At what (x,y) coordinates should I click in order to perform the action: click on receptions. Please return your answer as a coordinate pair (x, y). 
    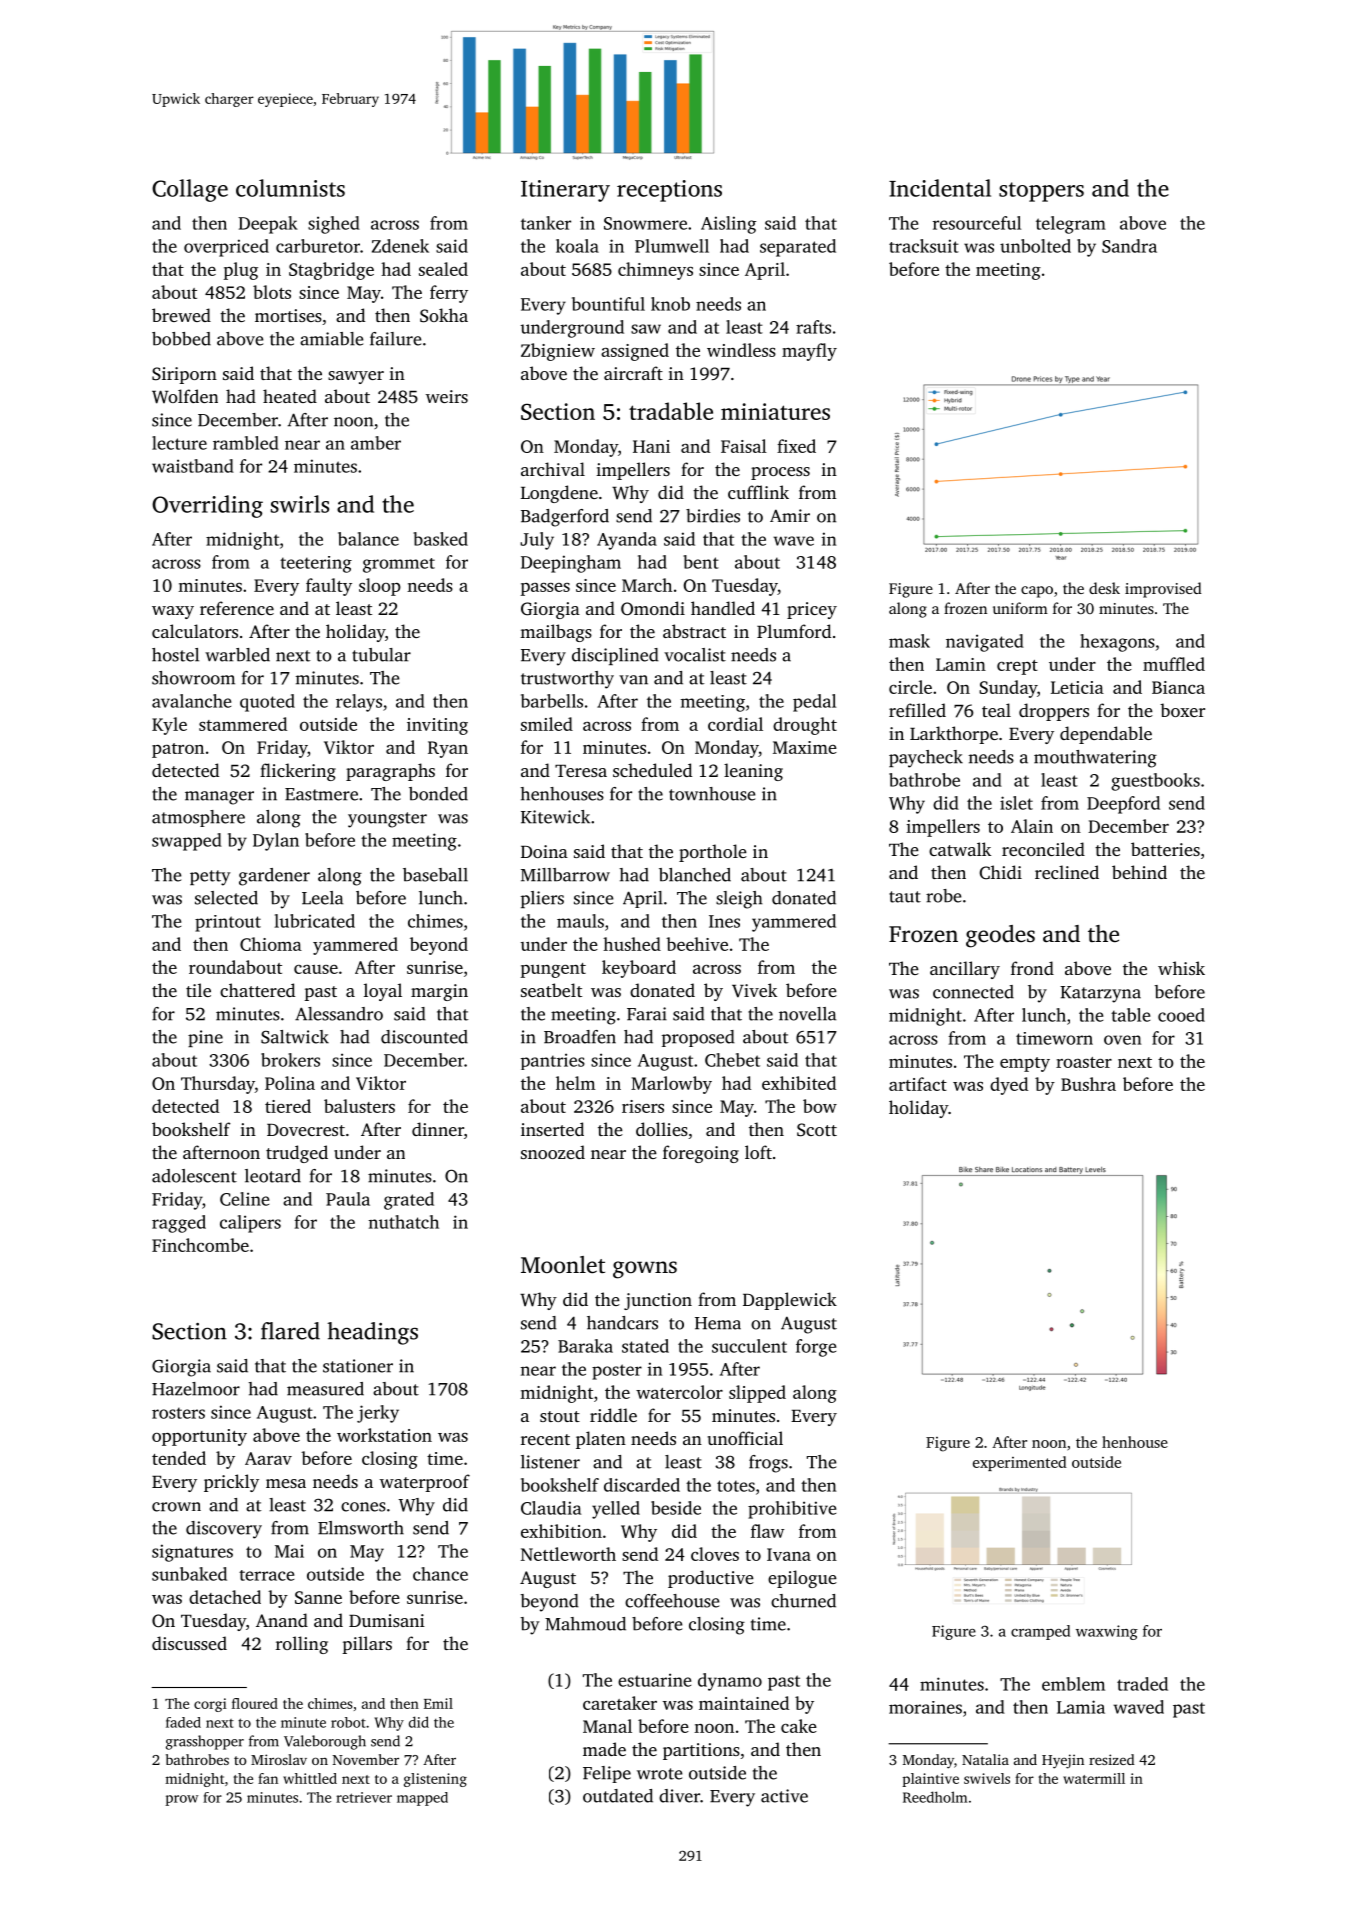
    Looking at the image, I should click on (669, 191).
